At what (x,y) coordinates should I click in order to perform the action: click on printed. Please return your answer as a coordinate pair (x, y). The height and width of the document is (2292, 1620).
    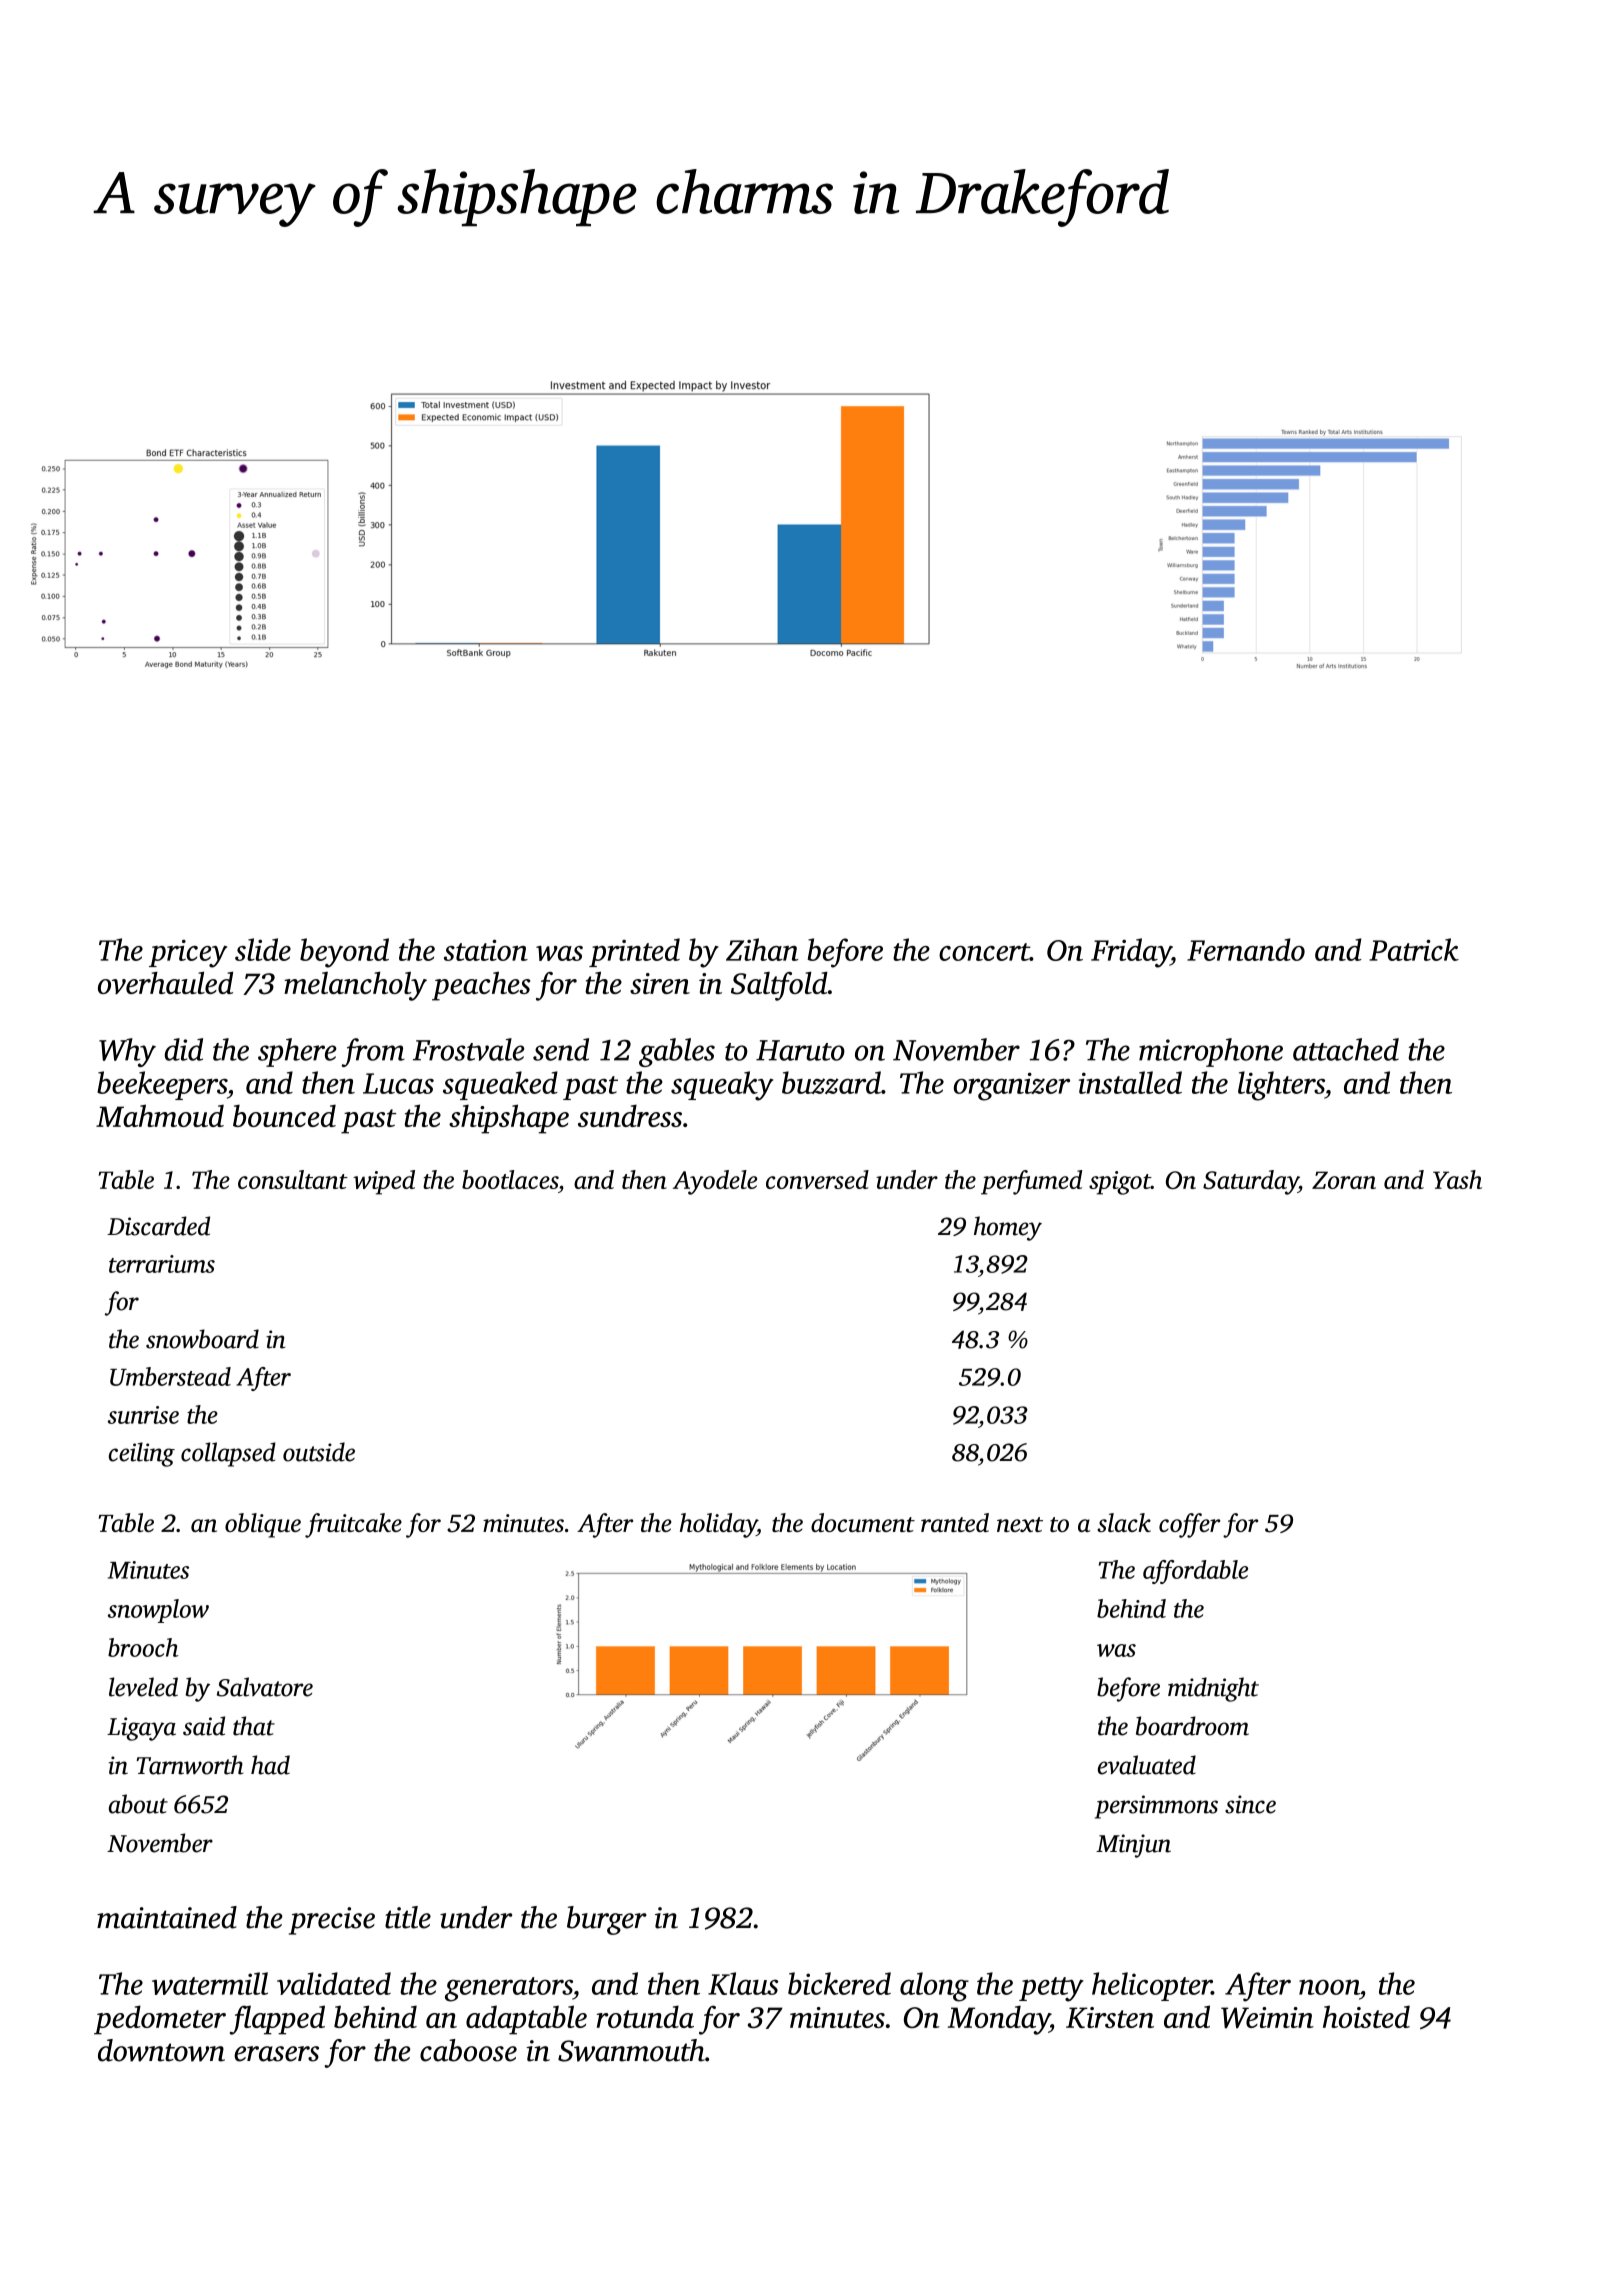
    Looking at the image, I should click on (634, 952).
